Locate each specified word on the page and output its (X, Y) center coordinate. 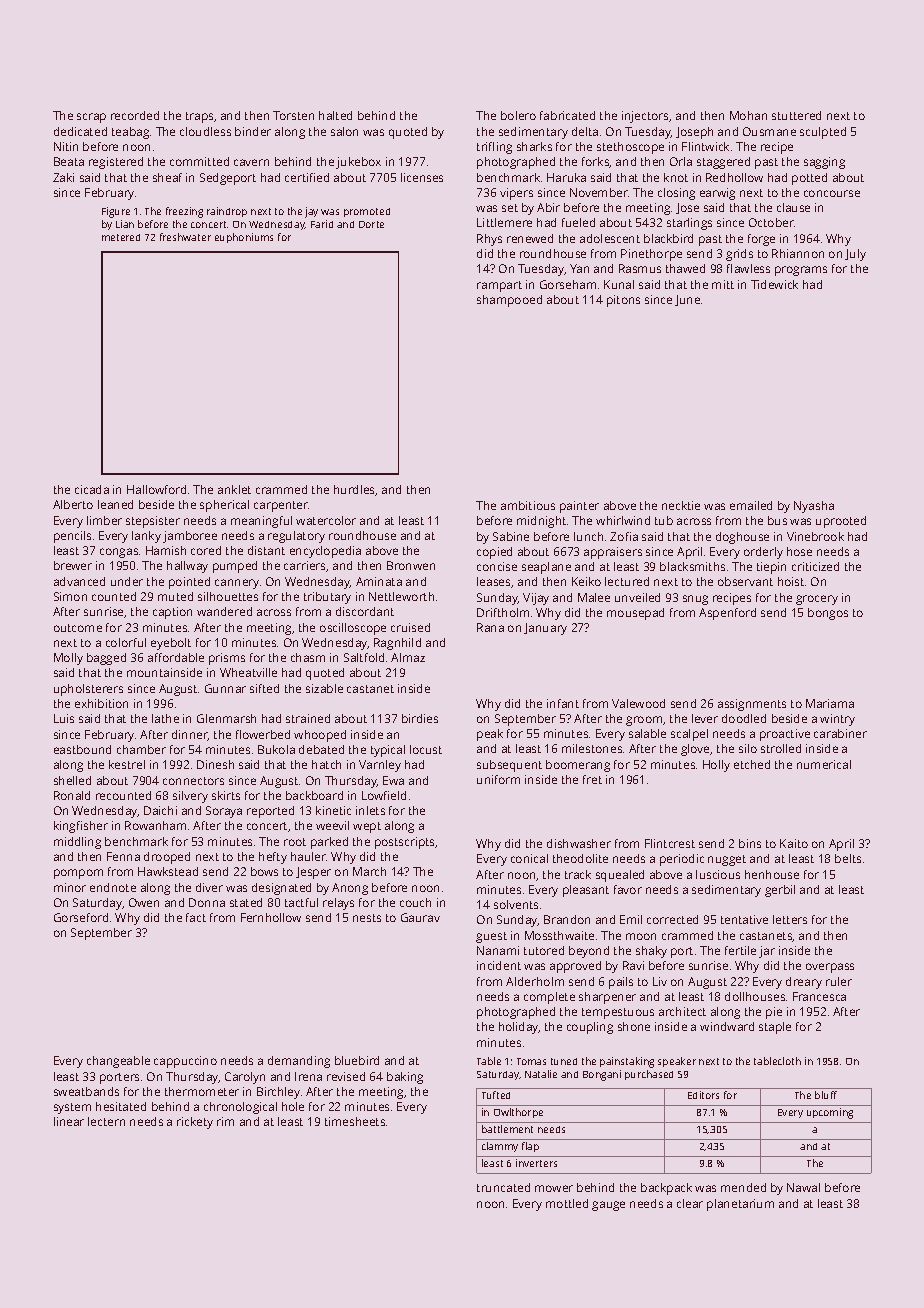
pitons (623, 301)
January (545, 629)
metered (121, 237)
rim (225, 1121)
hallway (187, 567)
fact (196, 917)
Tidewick (774, 284)
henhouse (772, 874)
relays (338, 904)
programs (801, 271)
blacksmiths (692, 566)
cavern (251, 162)
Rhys (489, 240)
